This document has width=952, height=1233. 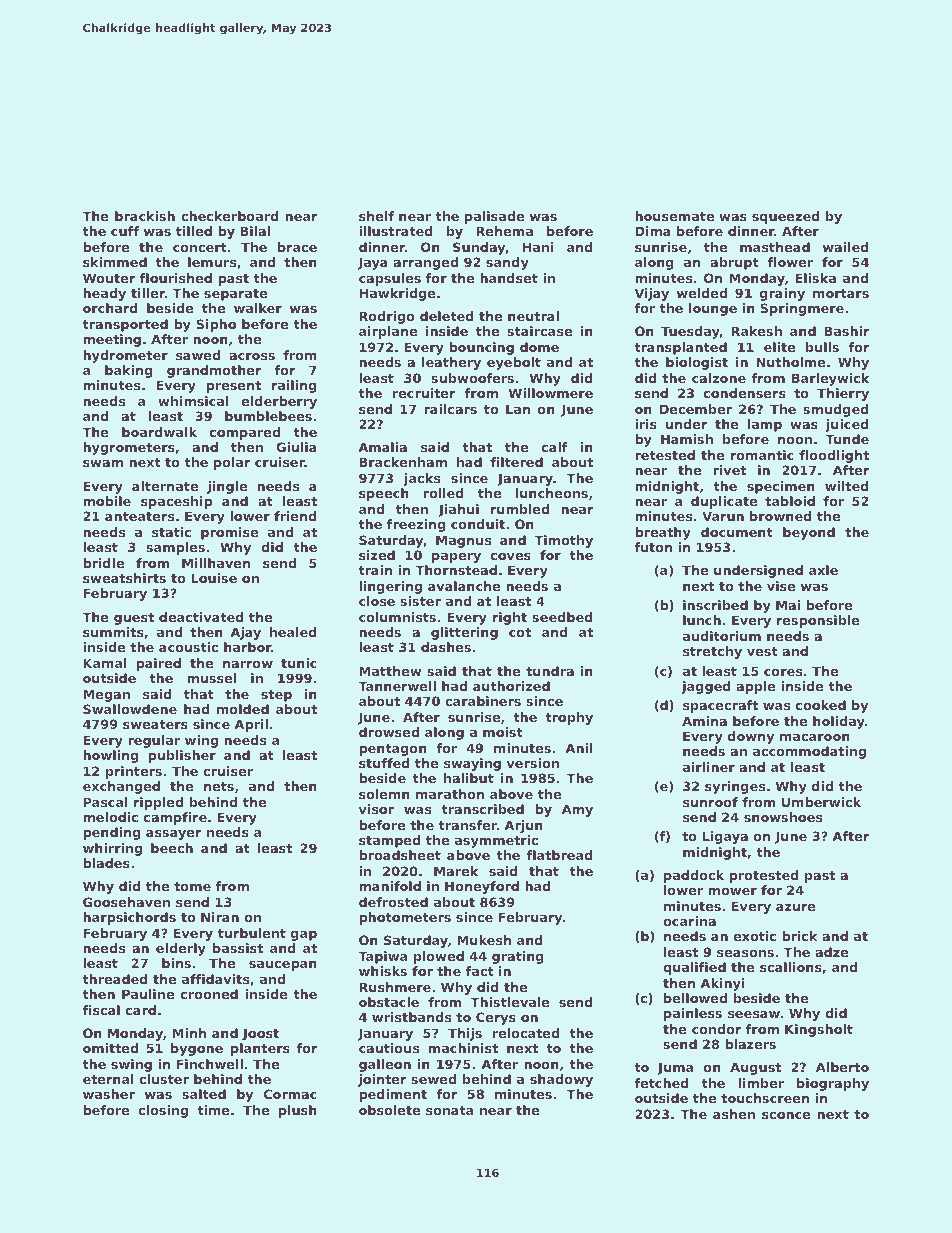 I want to click on illustrated, so click(x=396, y=231).
